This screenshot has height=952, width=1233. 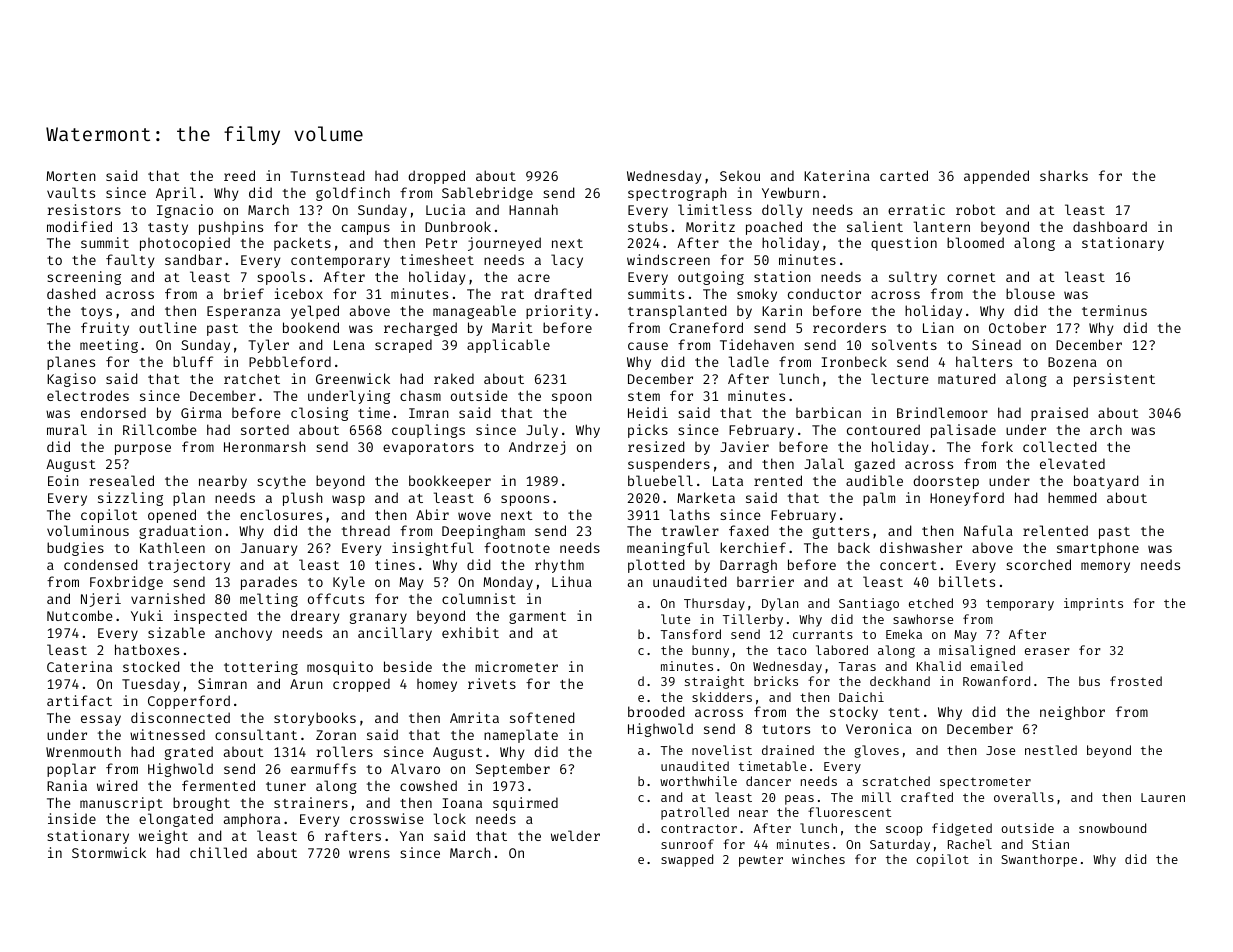 What do you see at coordinates (243, 634) in the screenshot?
I see `anchovy` at bounding box center [243, 634].
